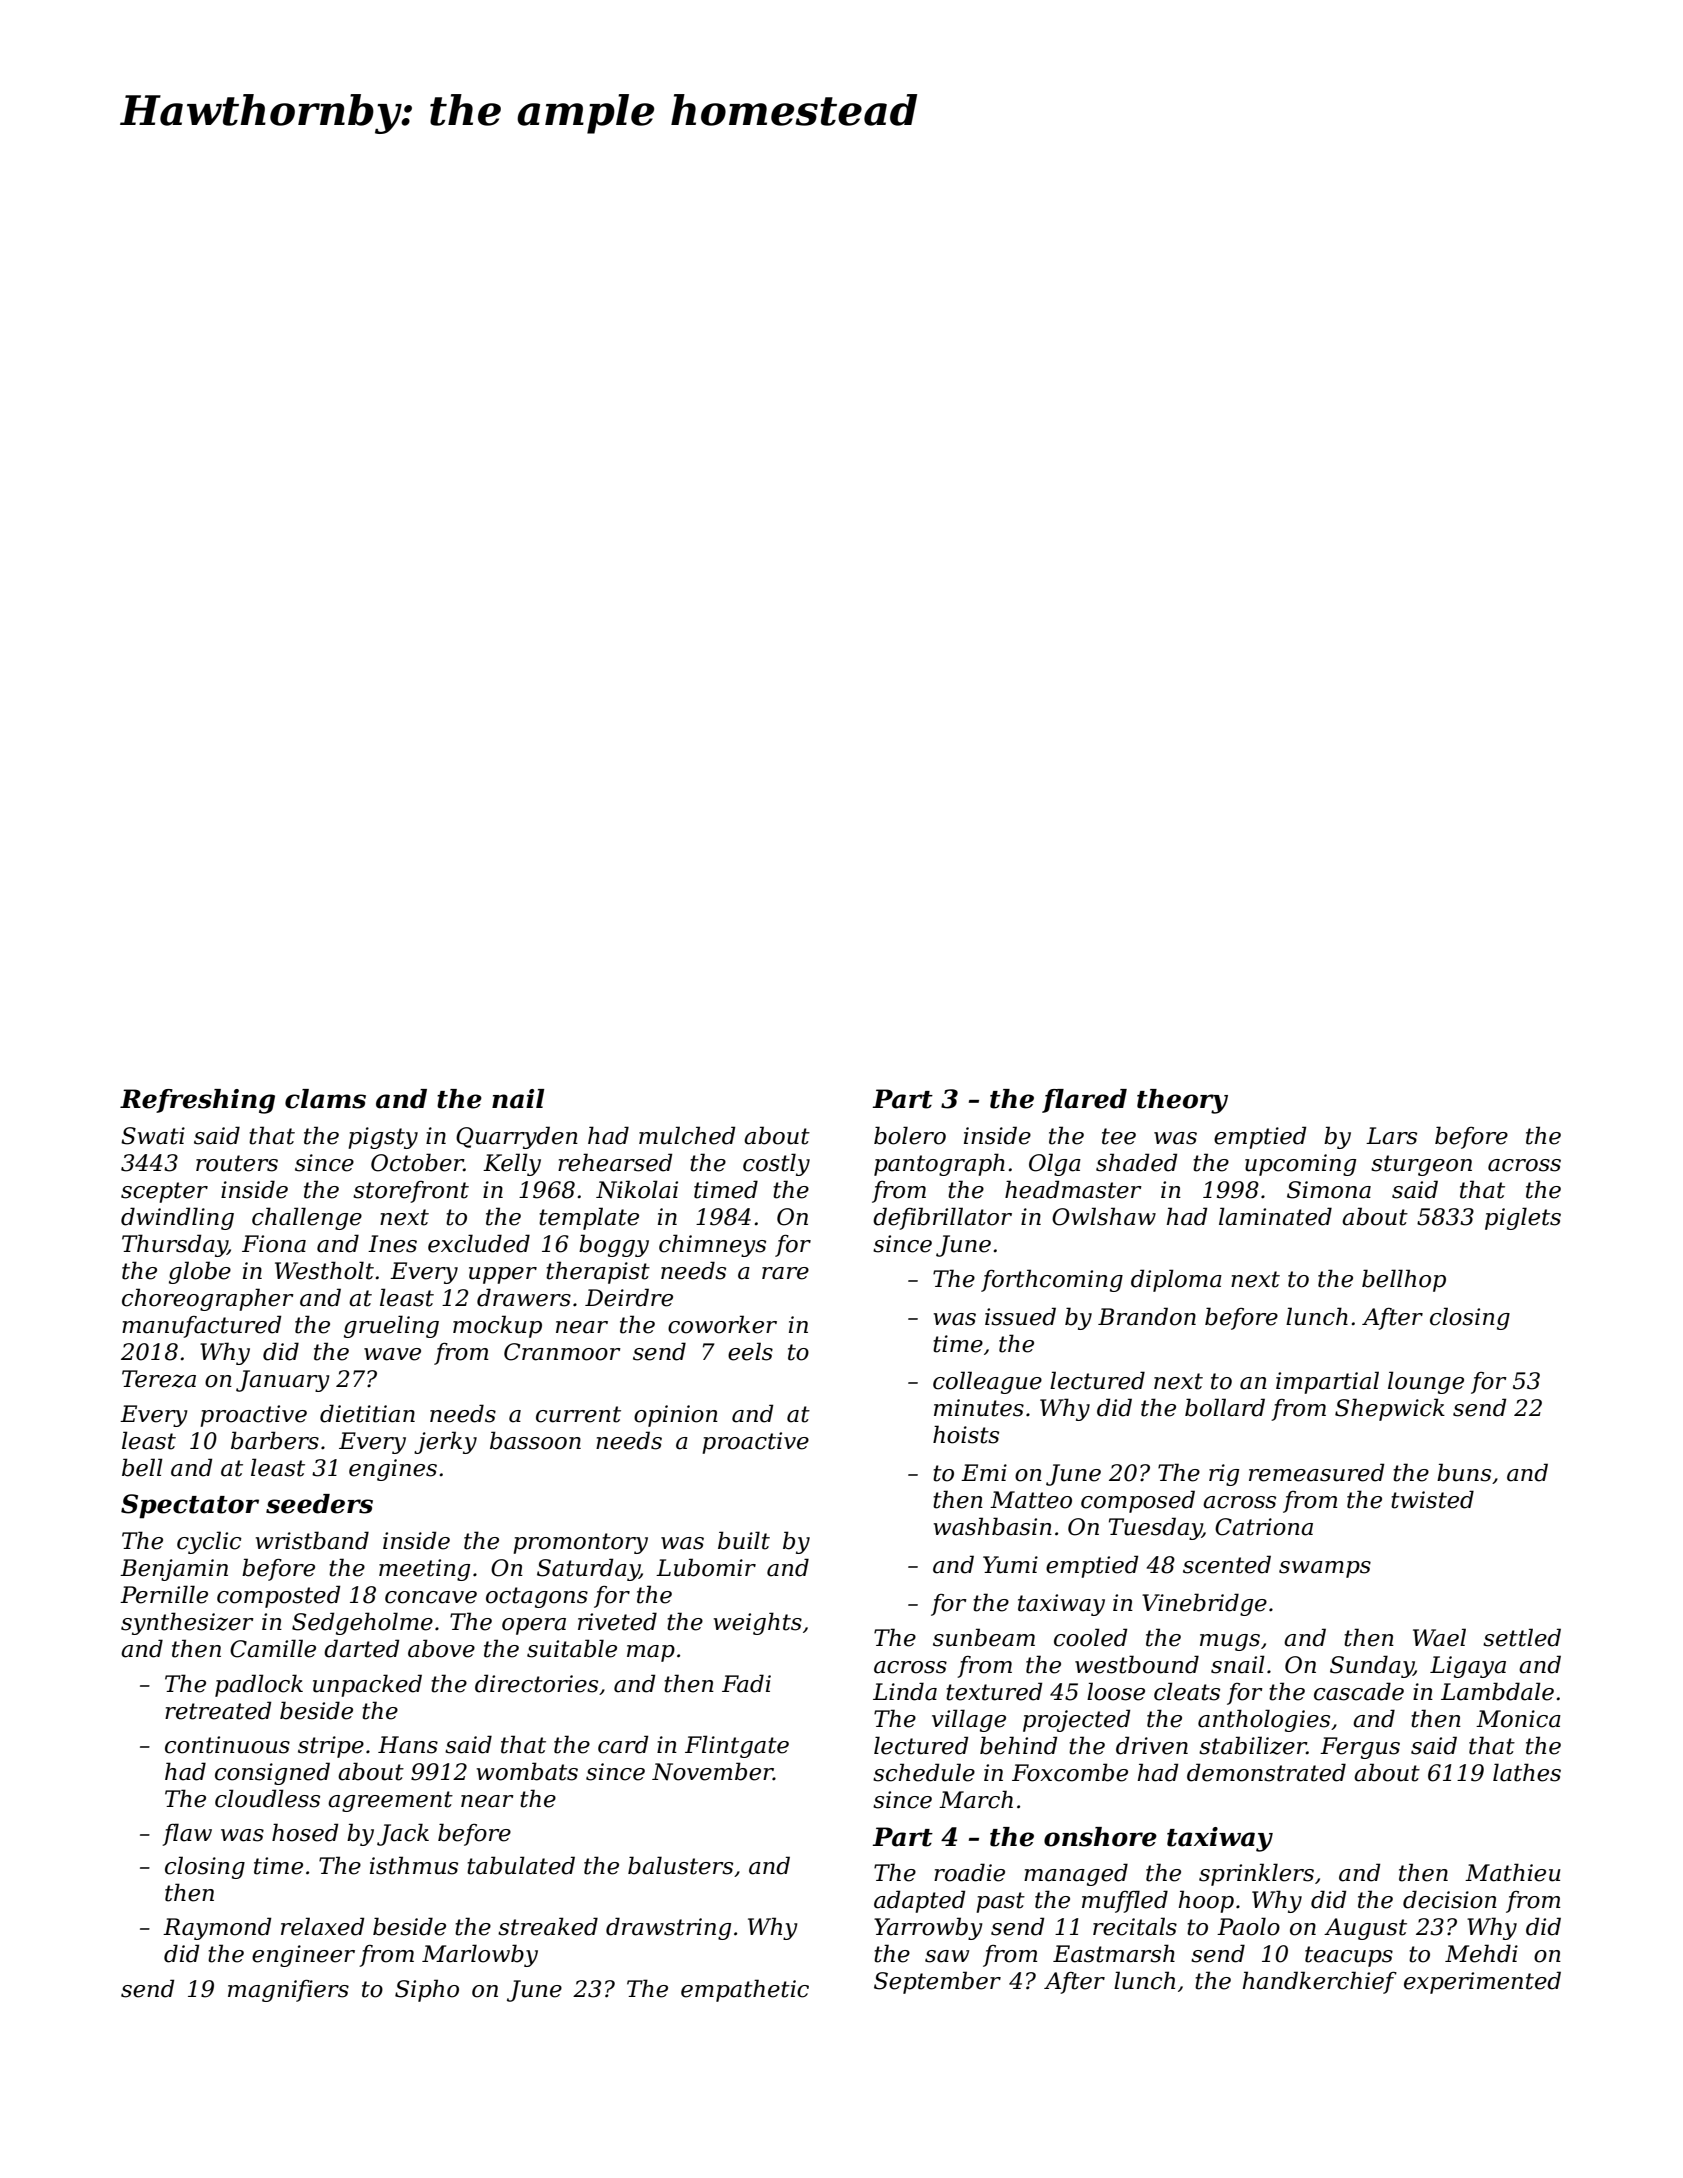 The image size is (1683, 2178). I want to click on Owlshaw, so click(1104, 1216).
